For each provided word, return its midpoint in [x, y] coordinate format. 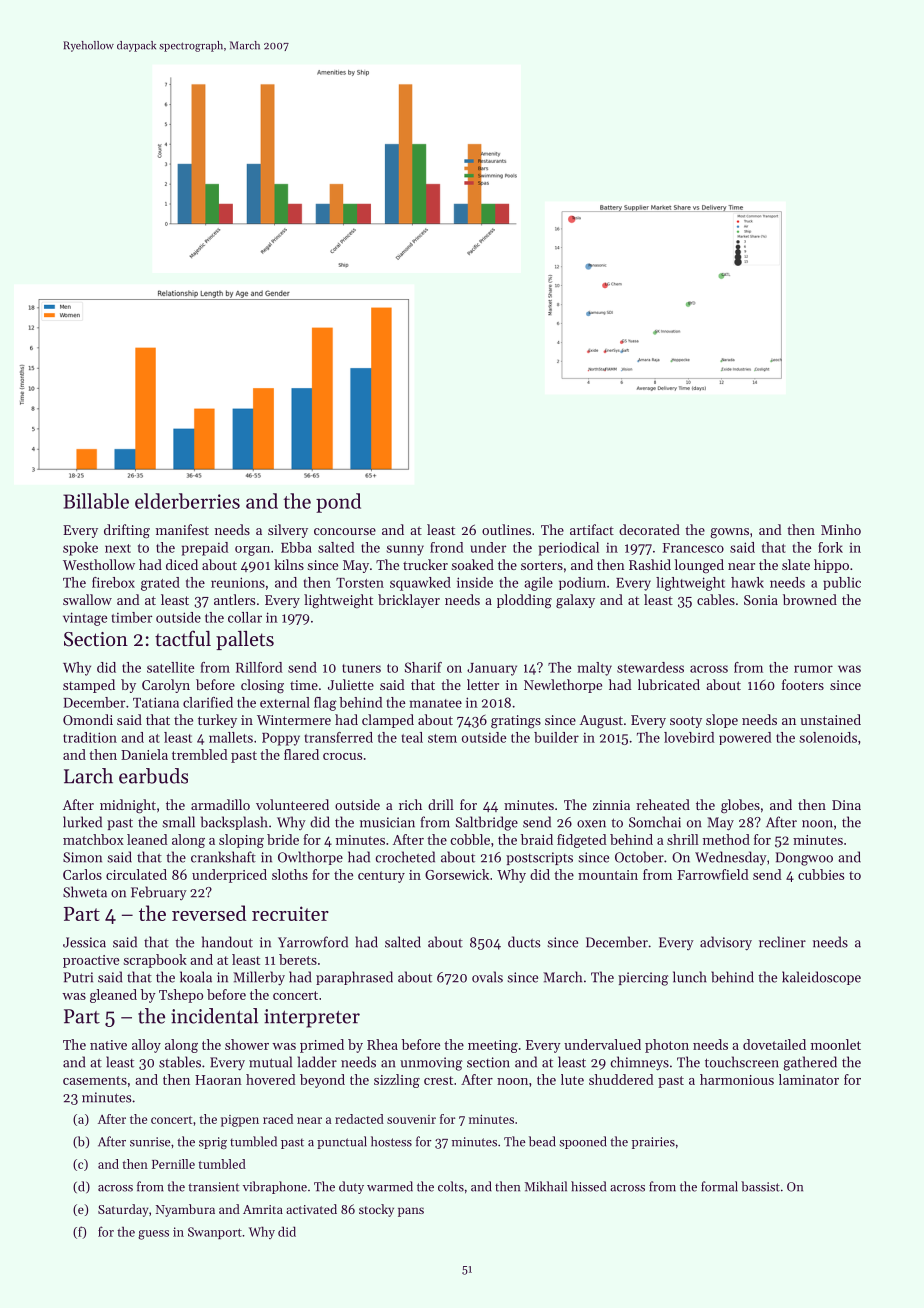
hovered [271, 1079]
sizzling [397, 1081]
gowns [729, 533]
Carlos [82, 874]
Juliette [351, 684]
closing [262, 686]
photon [667, 1046]
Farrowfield [713, 874]
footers [803, 684]
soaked [473, 564]
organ [252, 551]
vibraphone [275, 1187]
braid [537, 839]
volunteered [292, 804]
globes [740, 806]
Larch [88, 776]
